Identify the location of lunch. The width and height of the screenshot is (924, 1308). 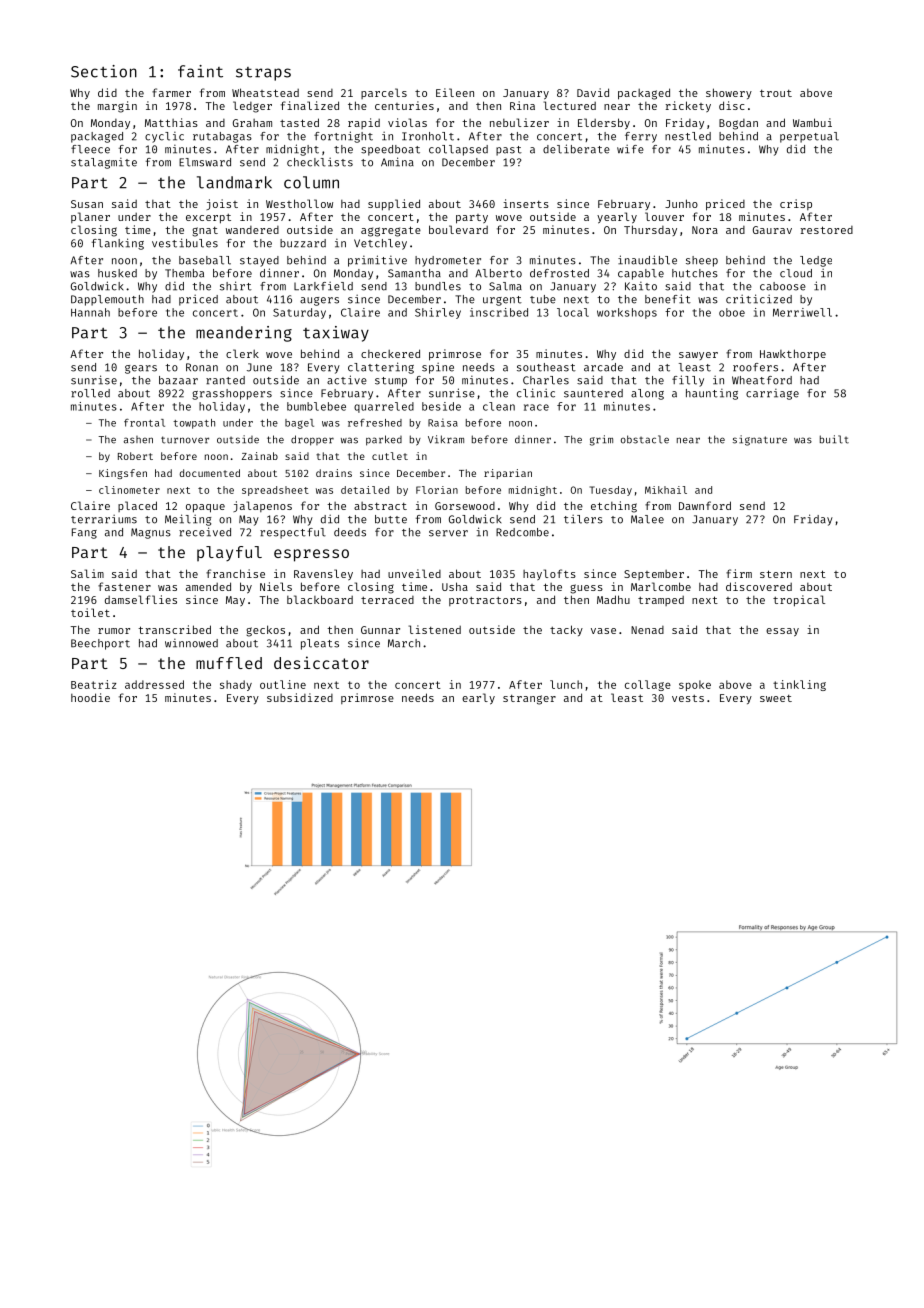
(566, 684).
